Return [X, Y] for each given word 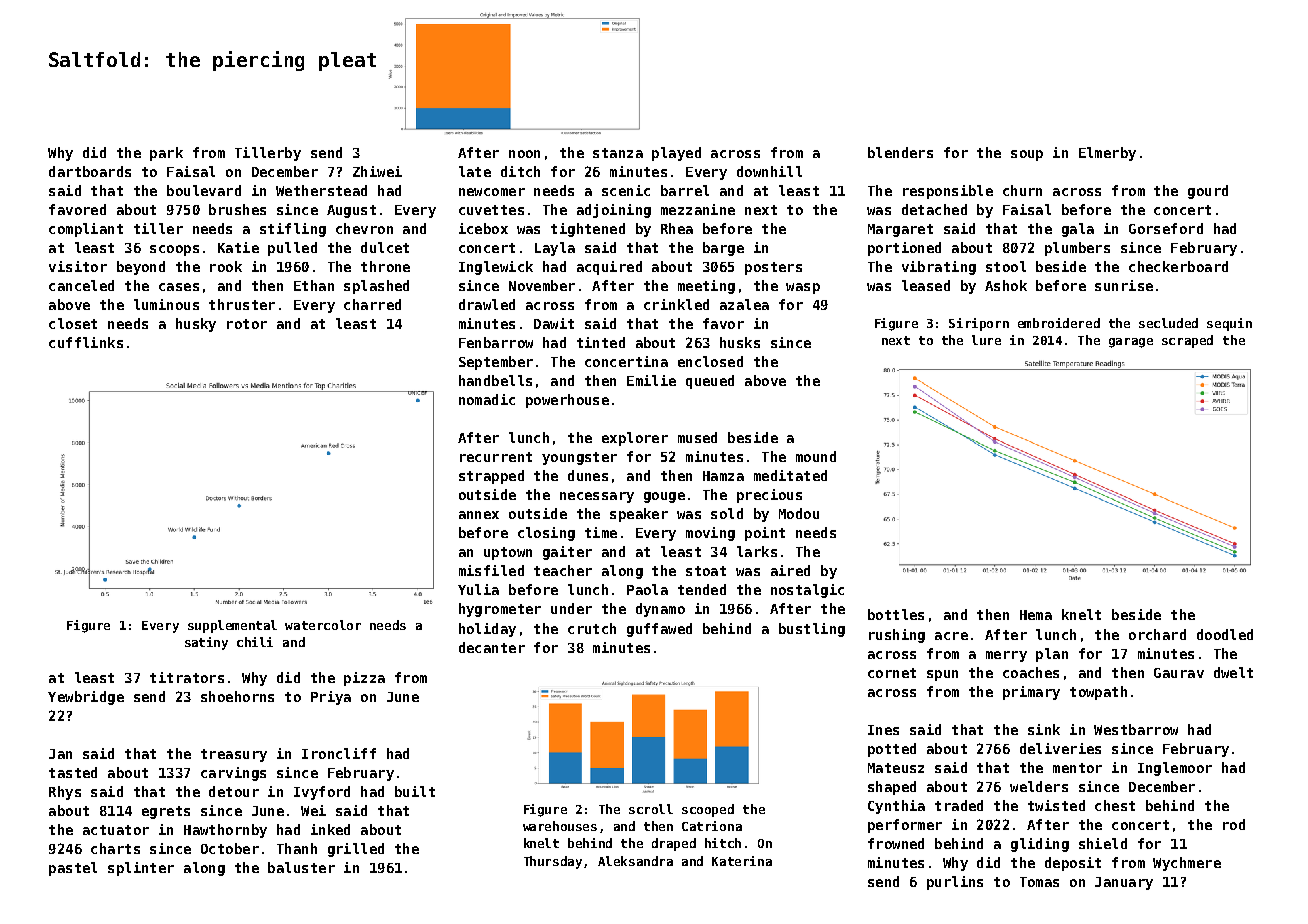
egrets [166, 812]
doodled [1225, 634]
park [166, 154]
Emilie [651, 380]
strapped [491, 477]
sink [1044, 729]
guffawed [659, 630]
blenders [900, 152]
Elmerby [1107, 154]
